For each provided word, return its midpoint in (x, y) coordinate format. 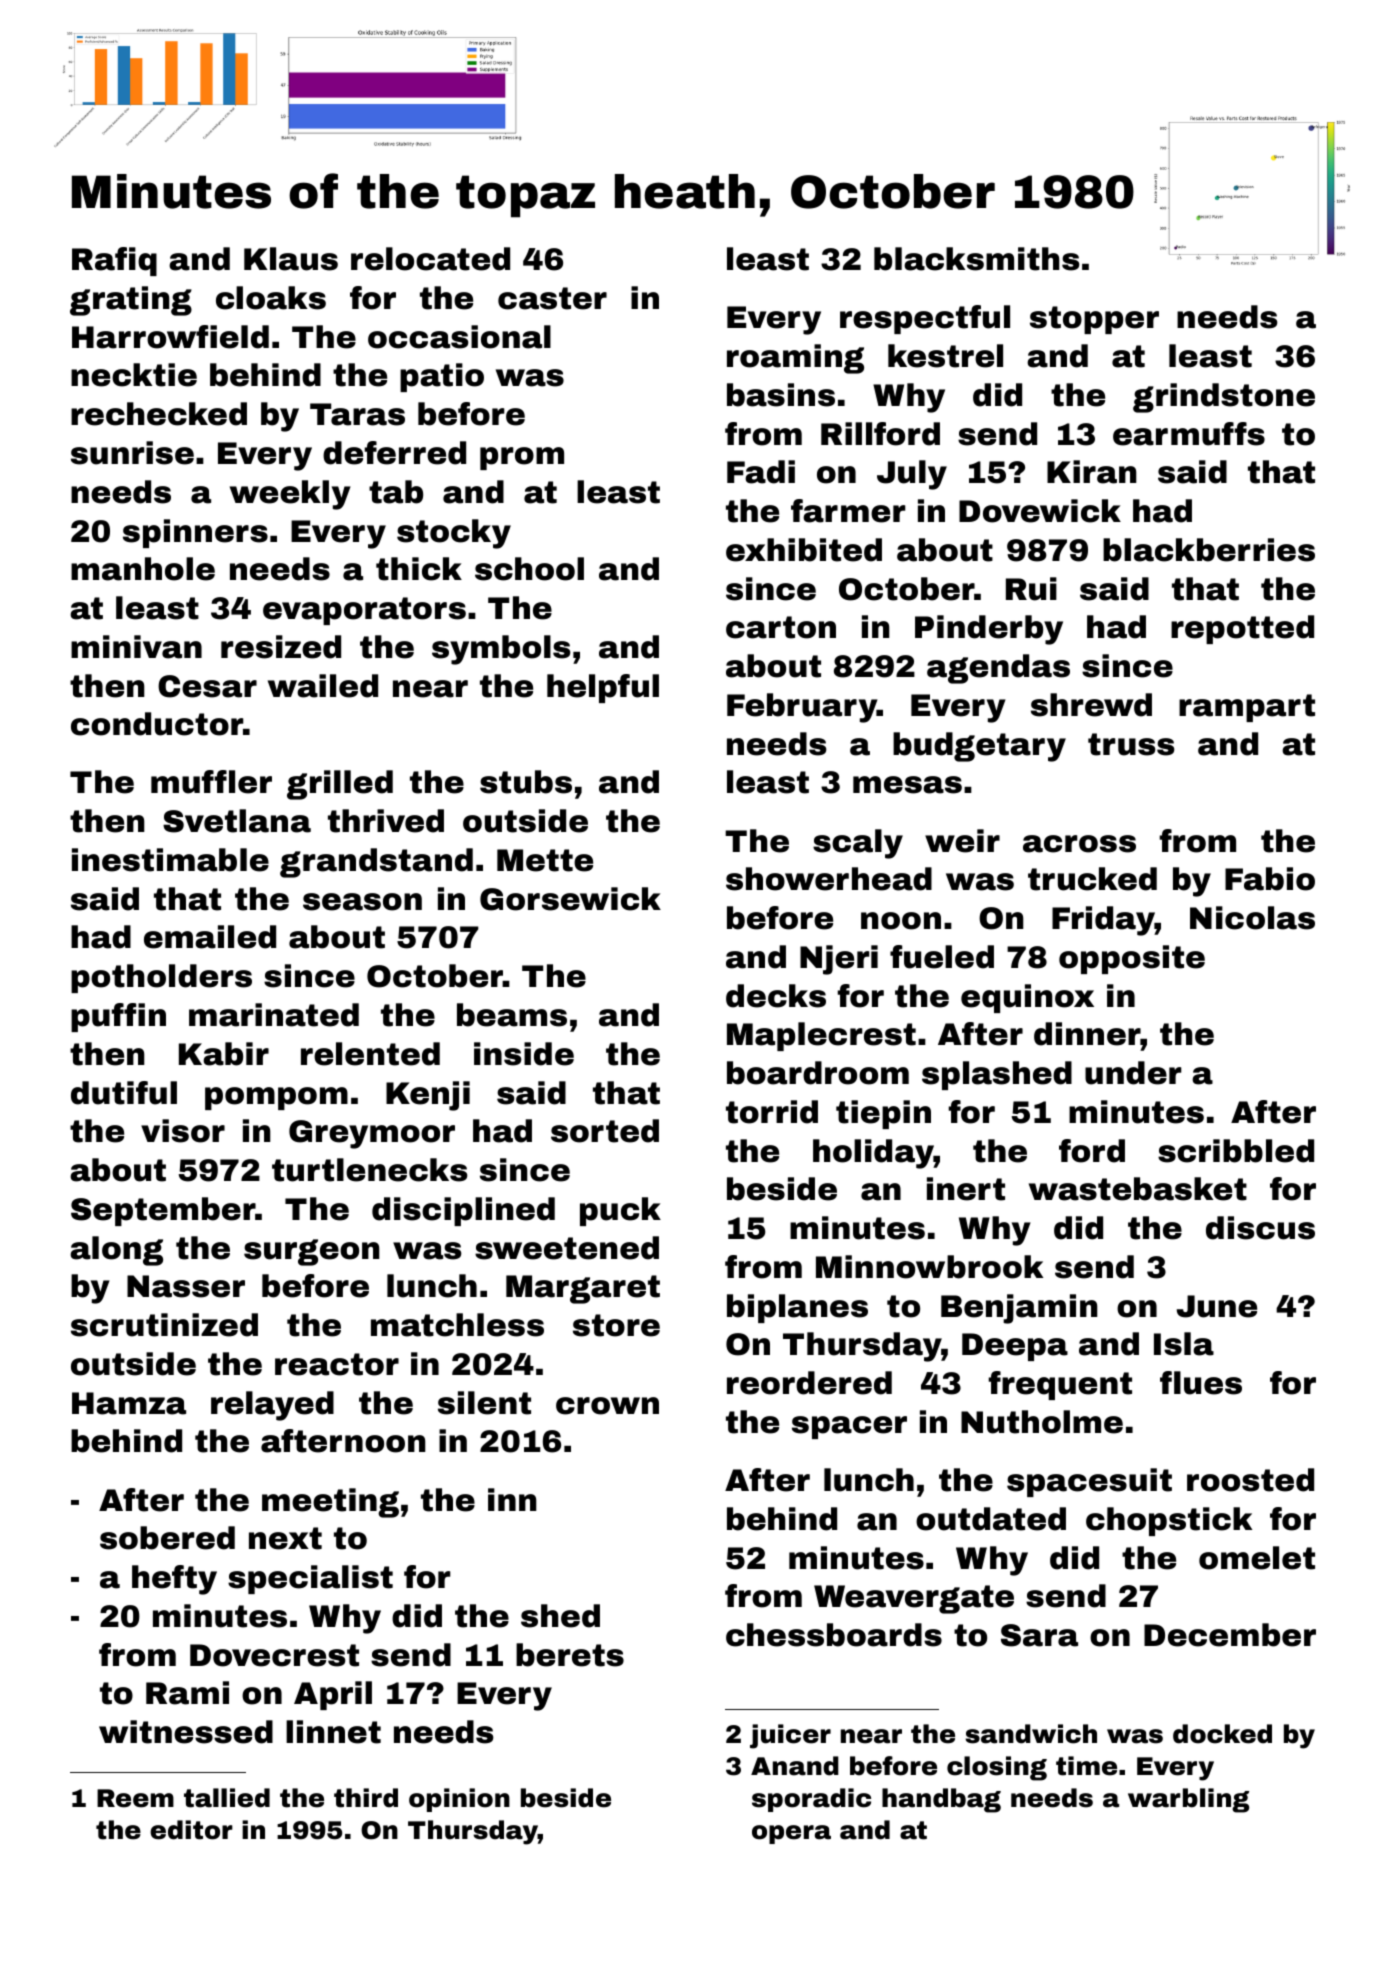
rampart (1247, 708)
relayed (272, 1406)
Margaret (583, 1289)
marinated (274, 1015)
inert (966, 1189)
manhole (143, 569)
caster (552, 298)
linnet (333, 1732)
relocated (430, 259)
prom (522, 458)
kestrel (945, 356)
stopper (1094, 320)
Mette (545, 860)
